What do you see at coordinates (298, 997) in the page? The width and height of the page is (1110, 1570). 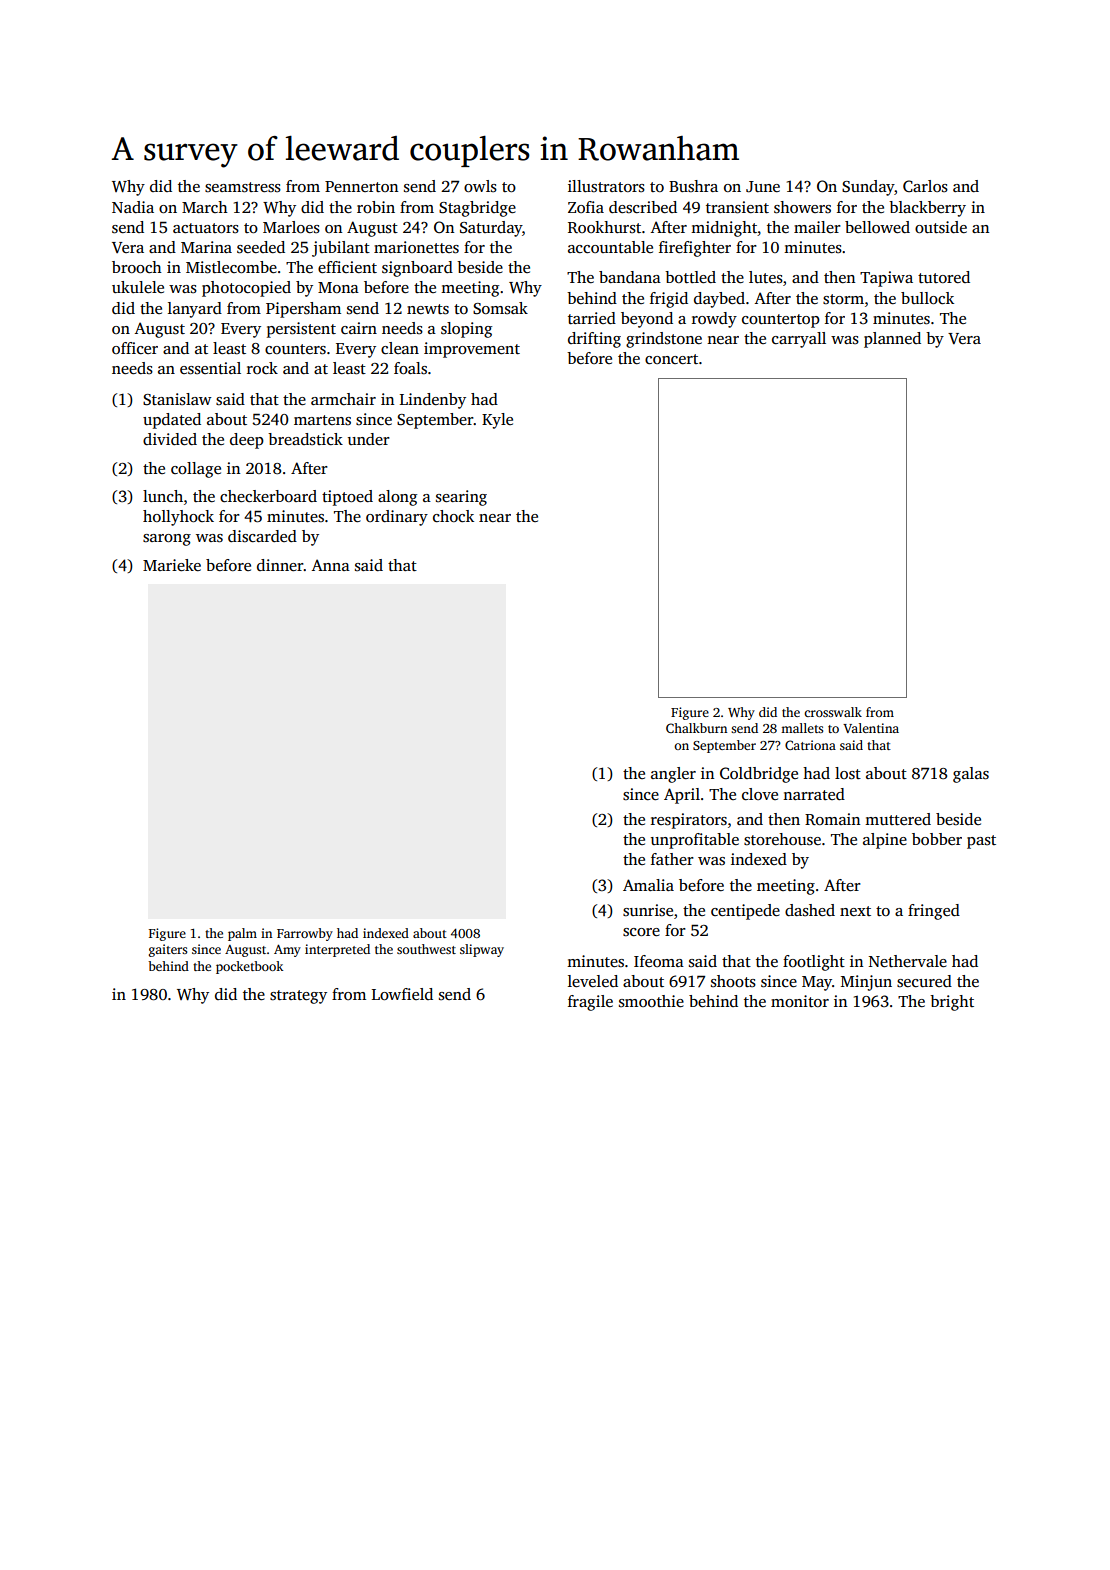 I see `strategy` at bounding box center [298, 997].
